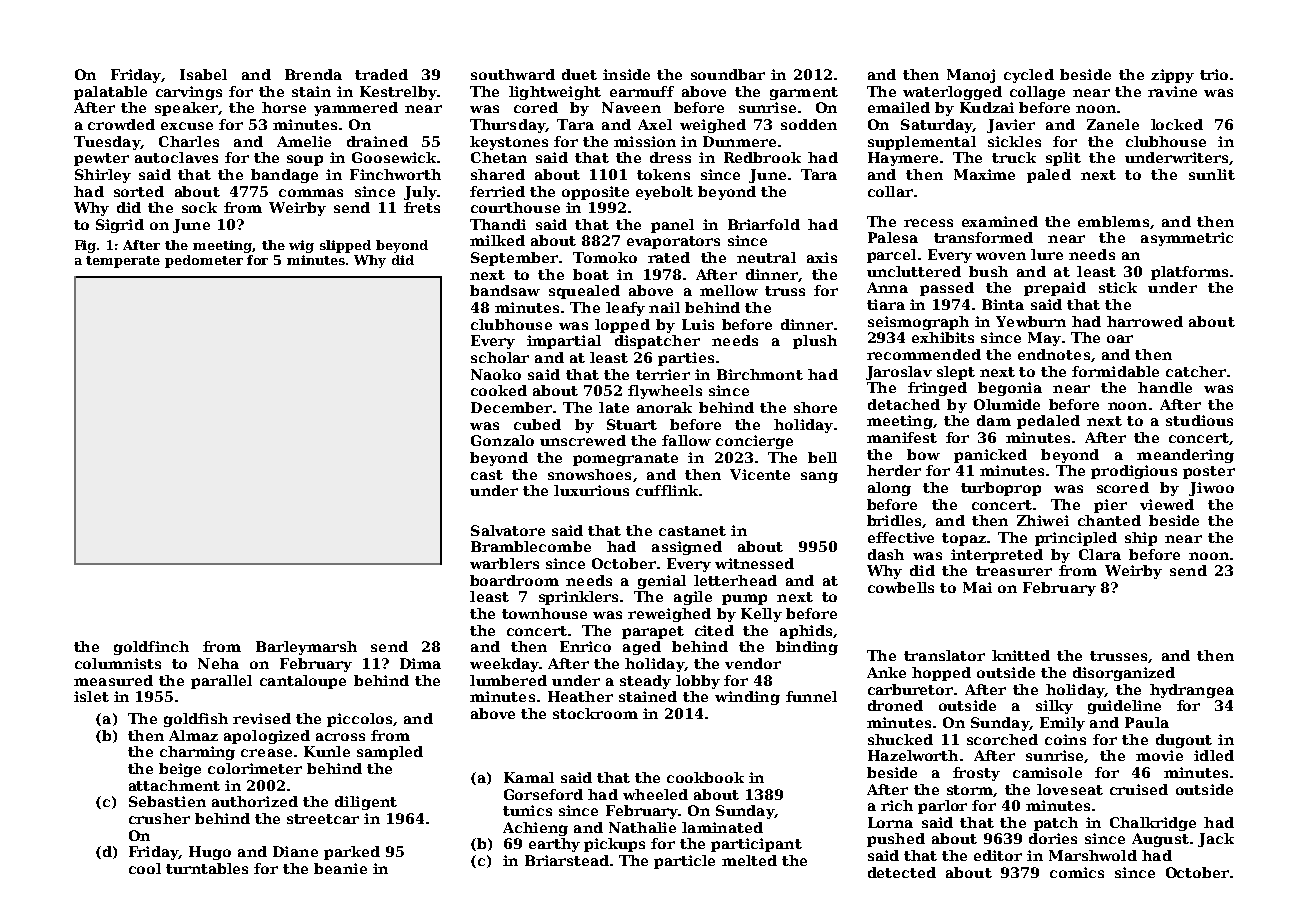 Image resolution: width=1308 pixels, height=924 pixels. I want to click on Isabel, so click(203, 74).
